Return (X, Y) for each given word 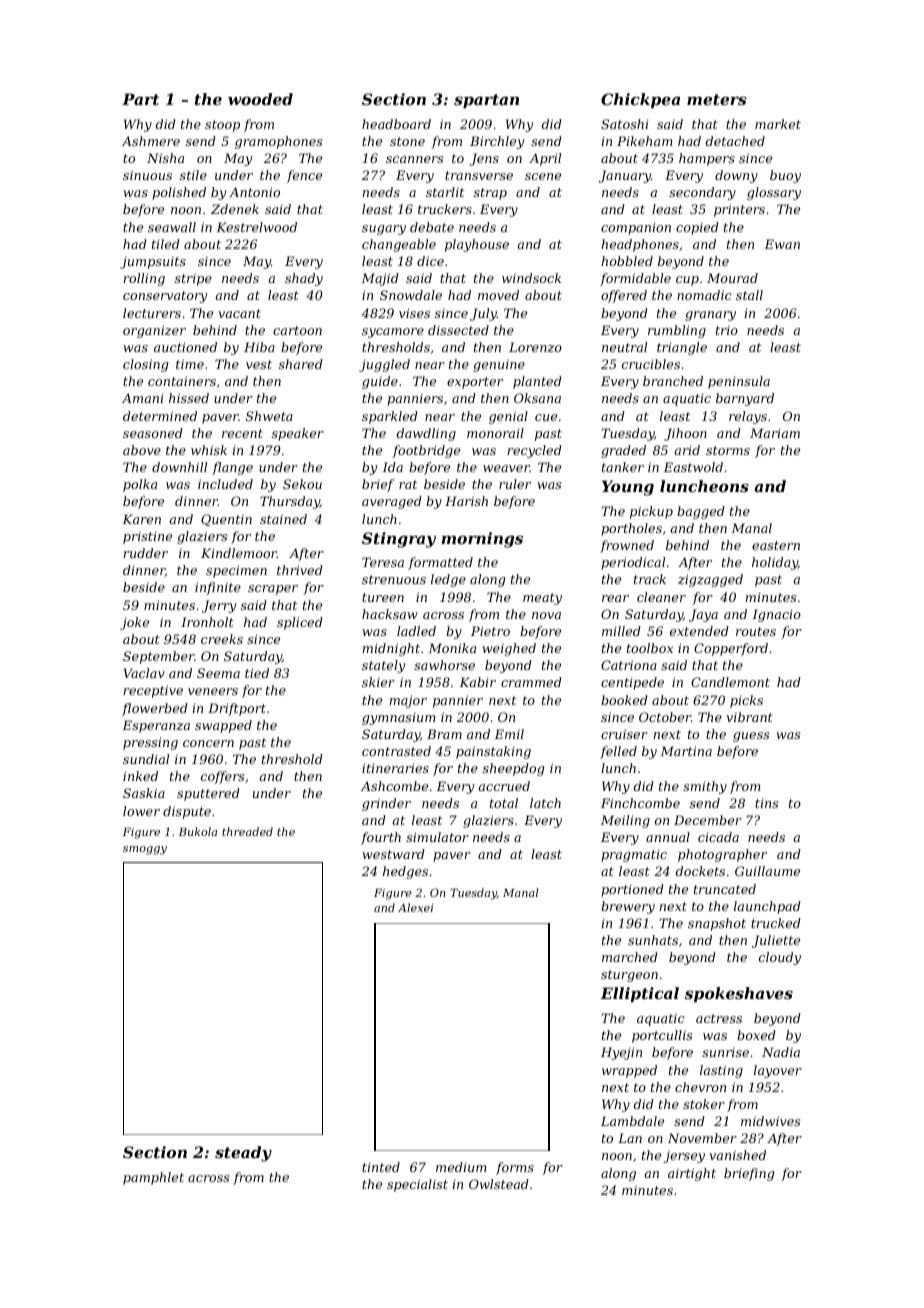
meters (717, 99)
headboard (396, 124)
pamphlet (153, 1178)
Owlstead (499, 1184)
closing (145, 365)
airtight (692, 1174)
